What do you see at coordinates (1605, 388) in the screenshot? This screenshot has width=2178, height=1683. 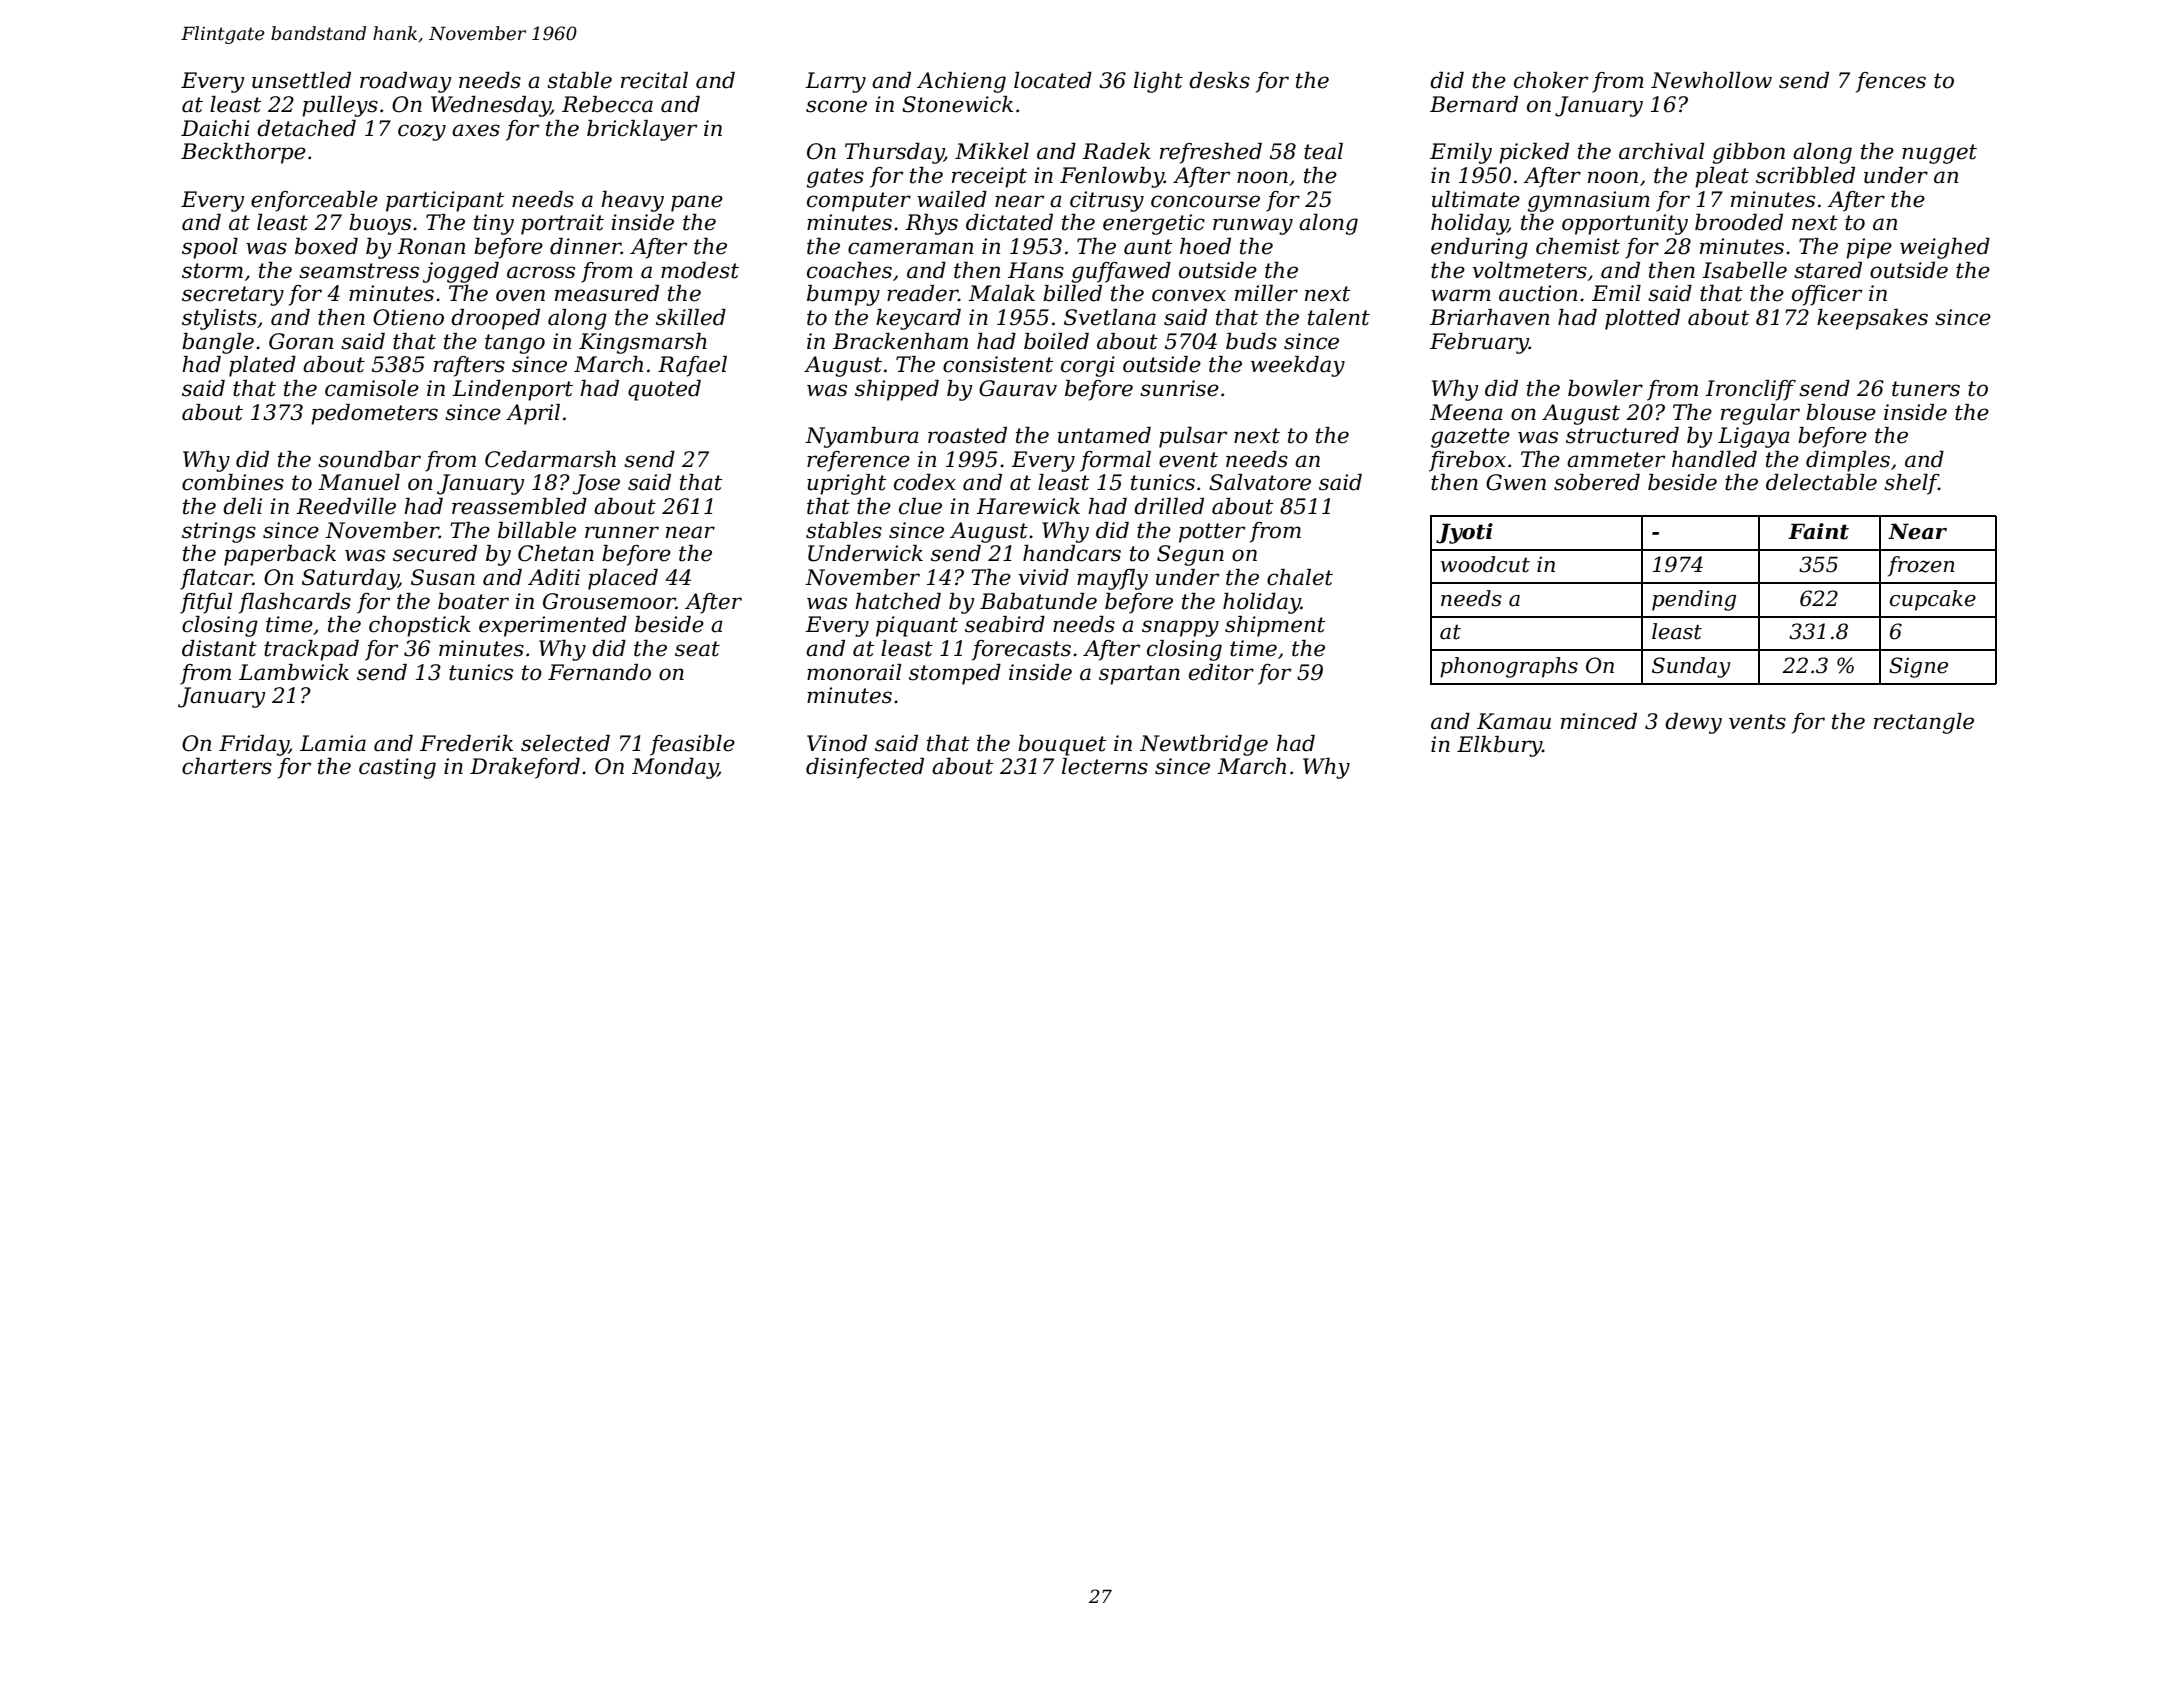 I see `bowler` at bounding box center [1605, 388].
